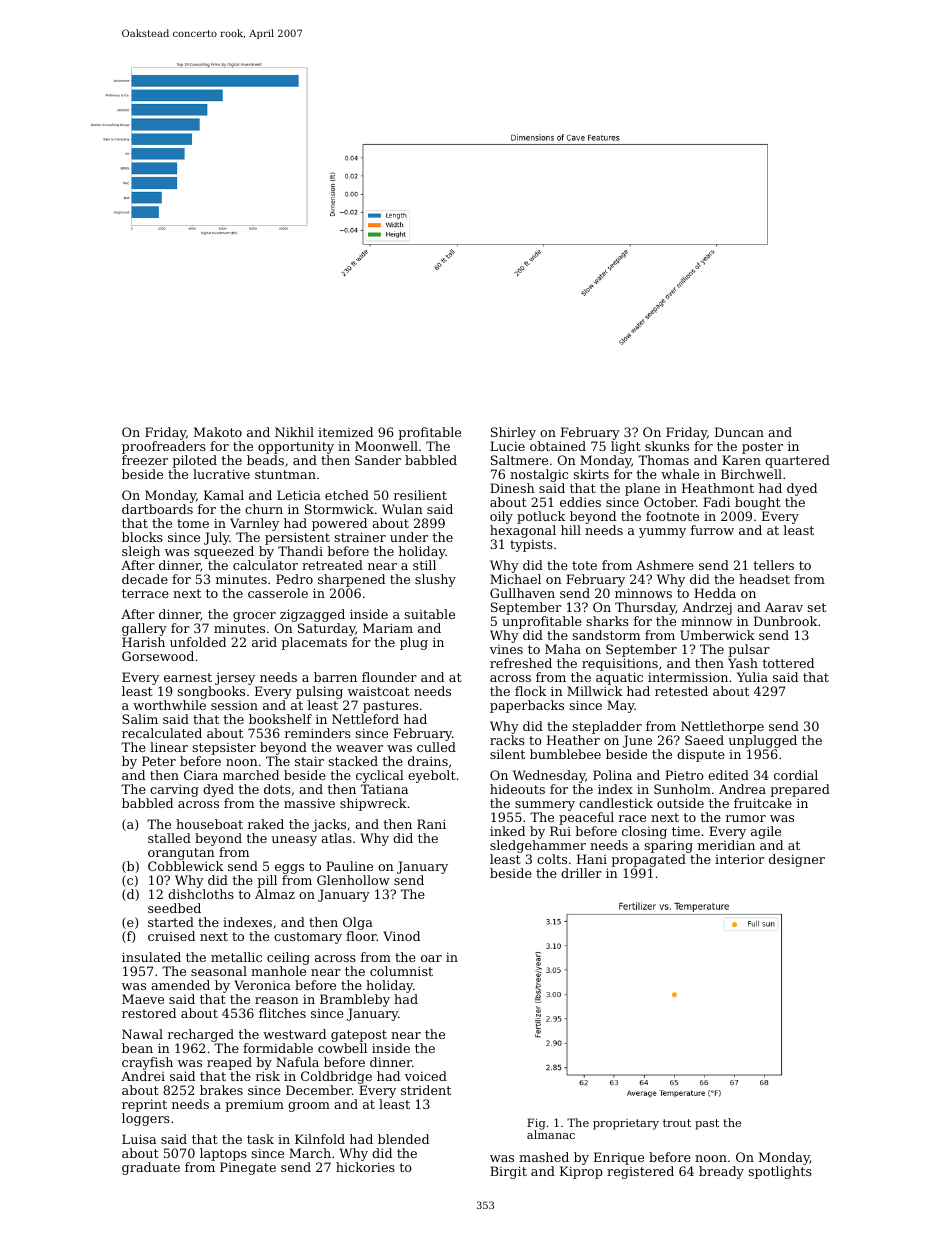  I want to click on cruised, so click(171, 936).
